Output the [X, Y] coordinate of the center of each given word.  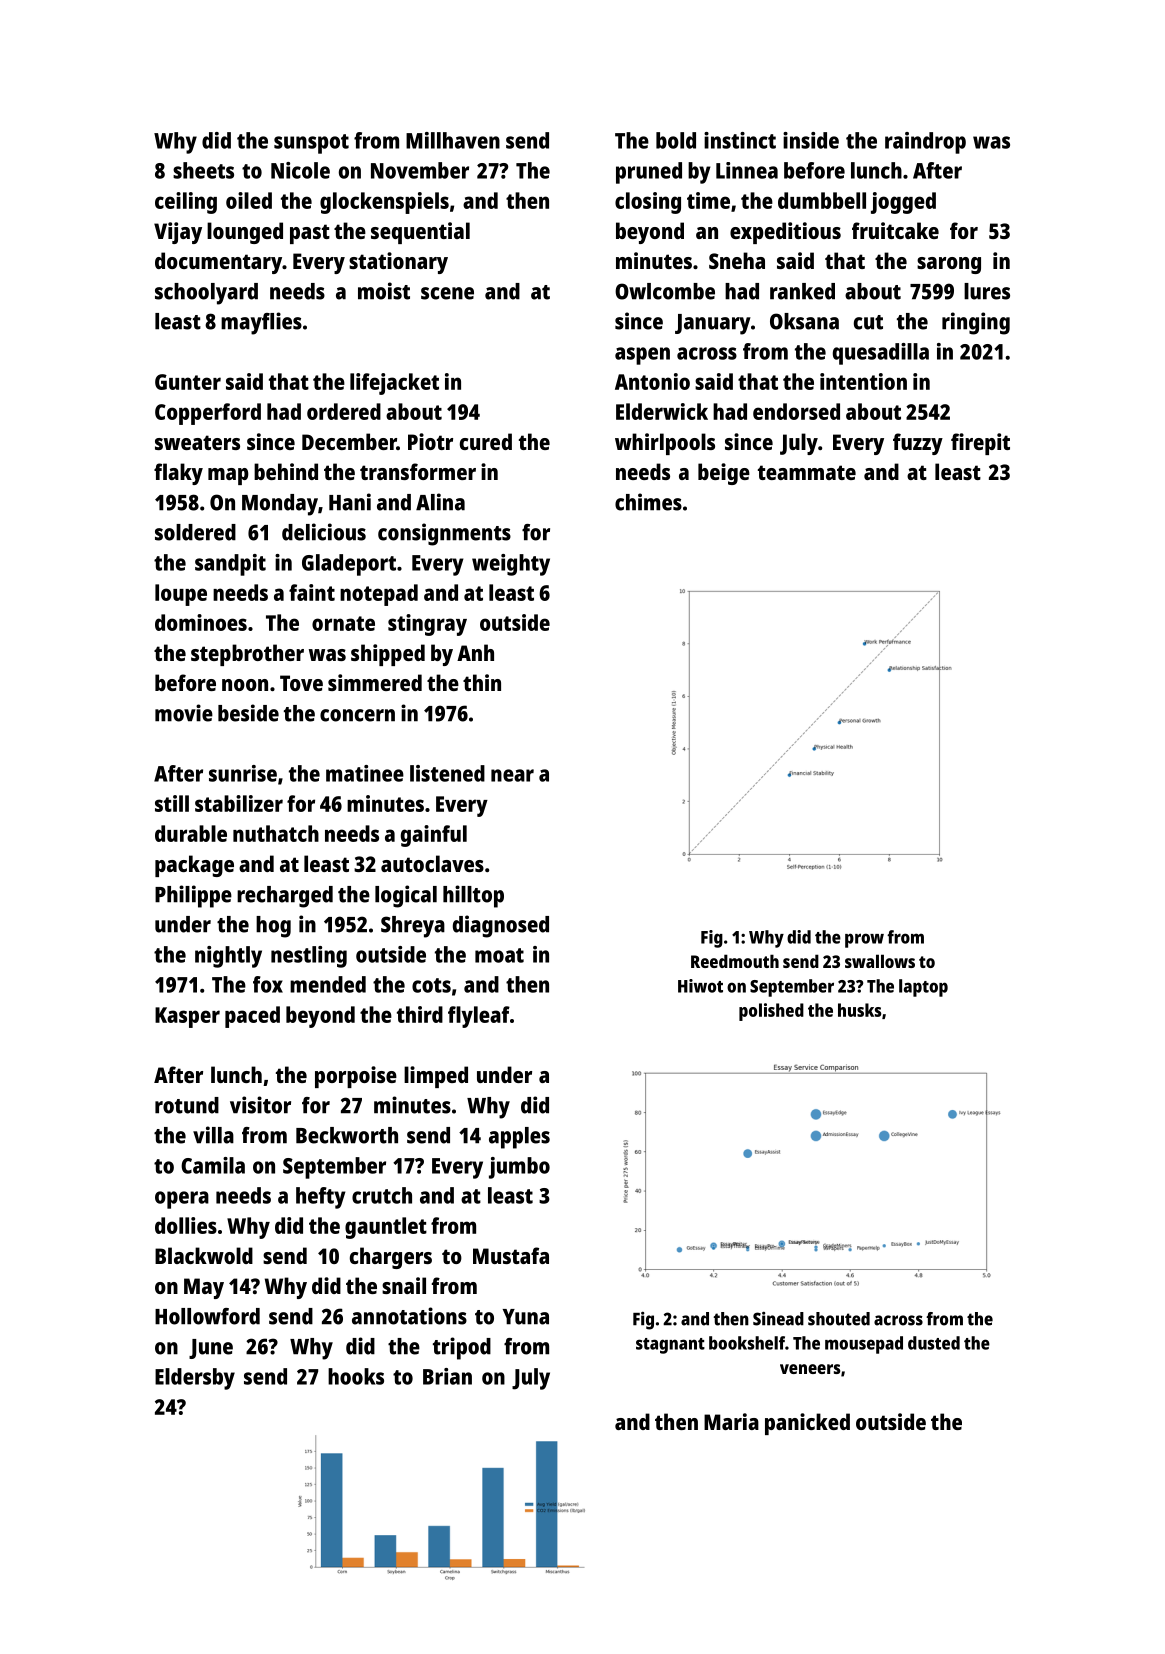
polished [771, 1012]
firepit [980, 444]
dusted [934, 1343]
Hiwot [700, 986]
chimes [648, 502]
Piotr [430, 441]
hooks [356, 1376]
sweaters [197, 442]
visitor [260, 1105]
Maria [731, 1421]
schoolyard [206, 294]
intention [863, 381]
